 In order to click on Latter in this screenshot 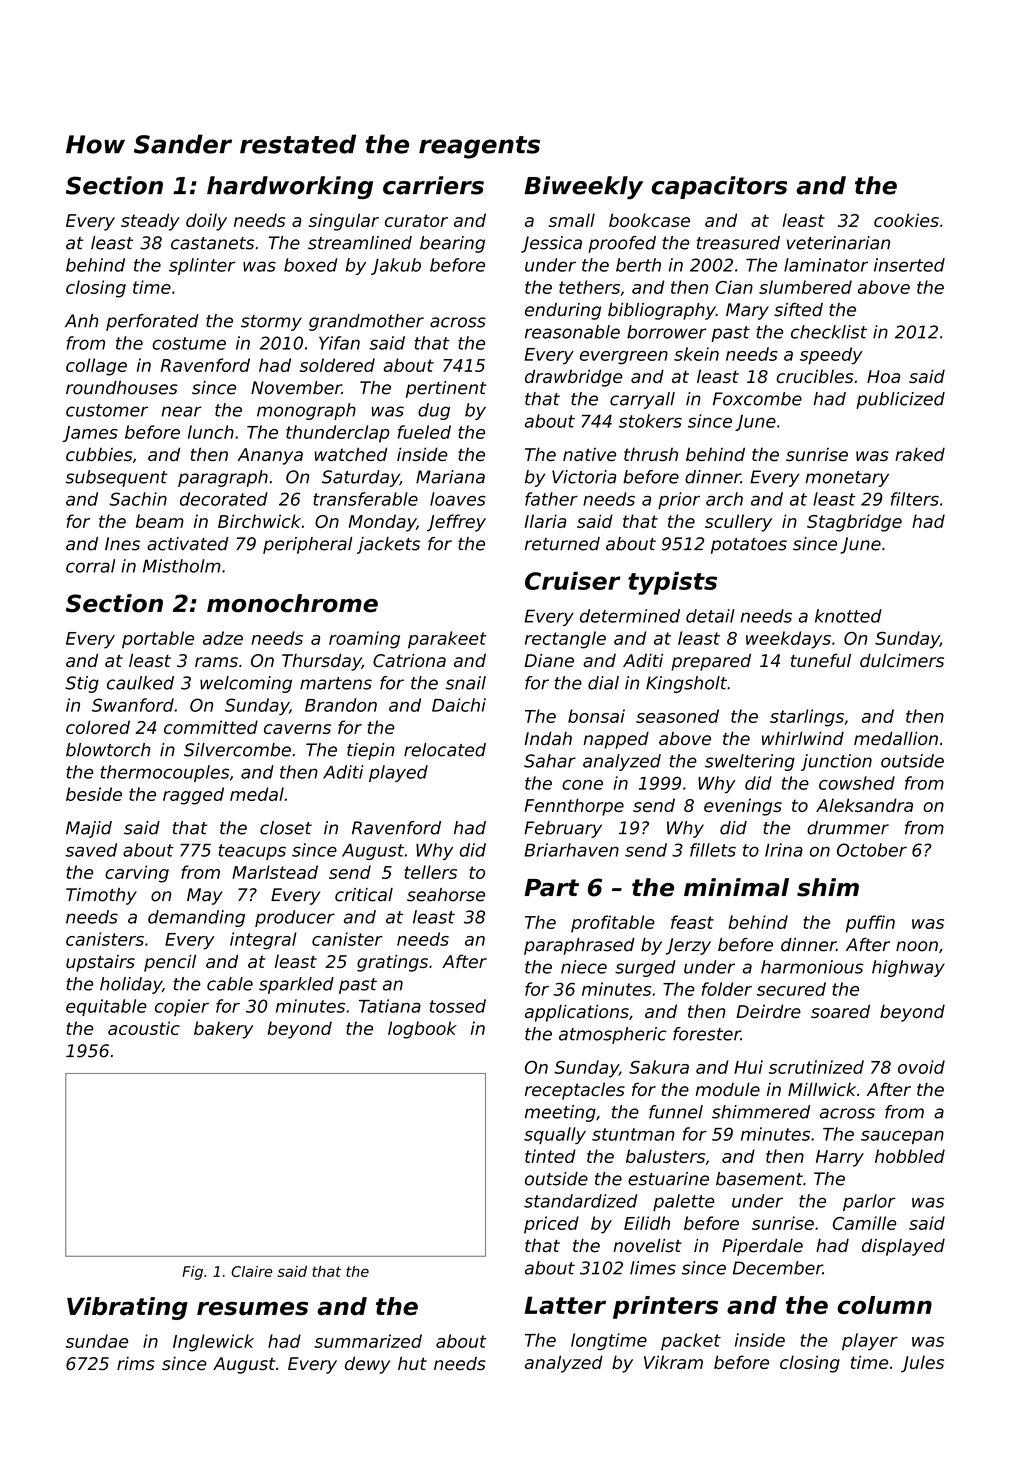, I will do `click(565, 1305)`.
